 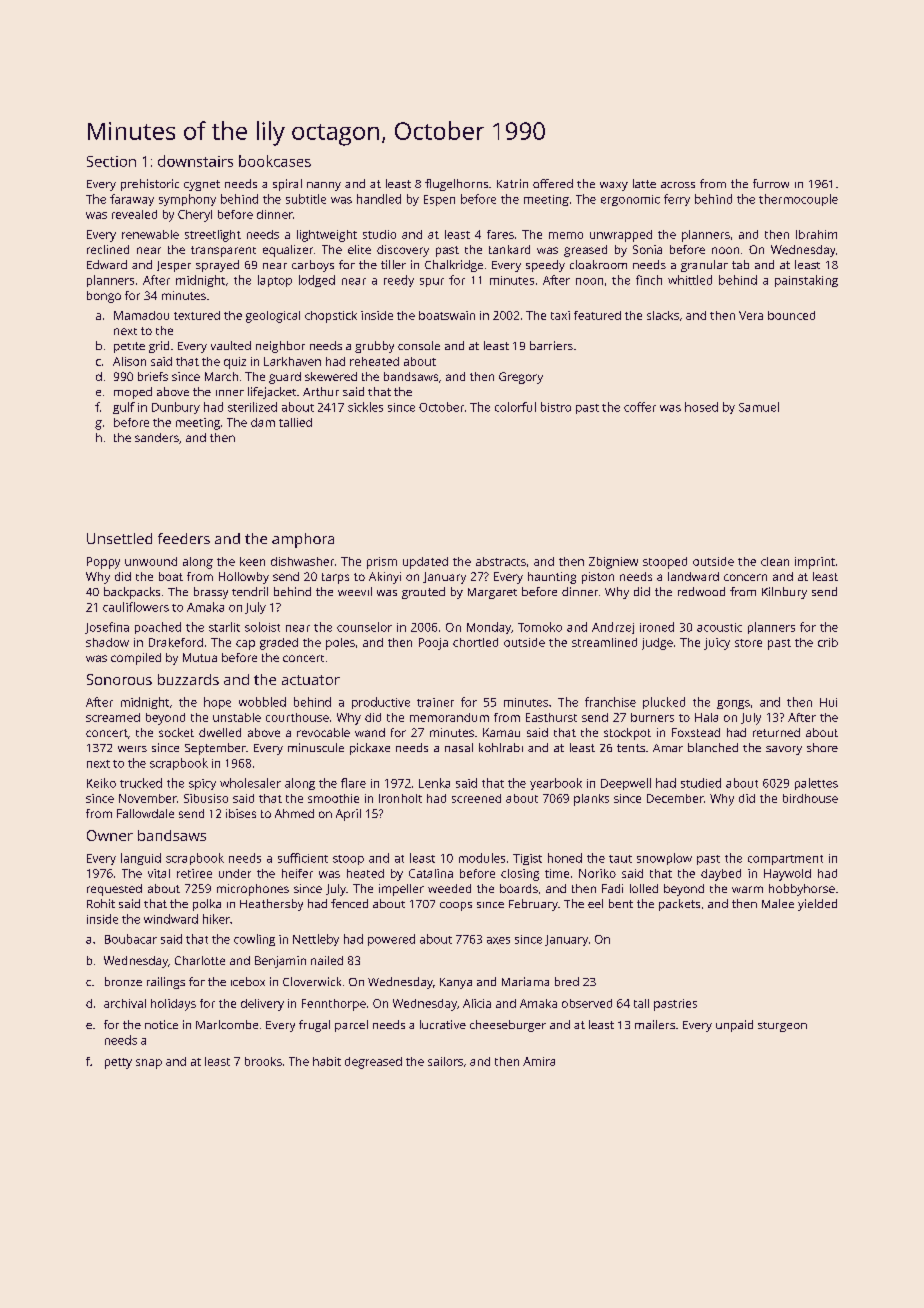 What do you see at coordinates (272, 393) in the screenshot?
I see `lifejacket` at bounding box center [272, 393].
